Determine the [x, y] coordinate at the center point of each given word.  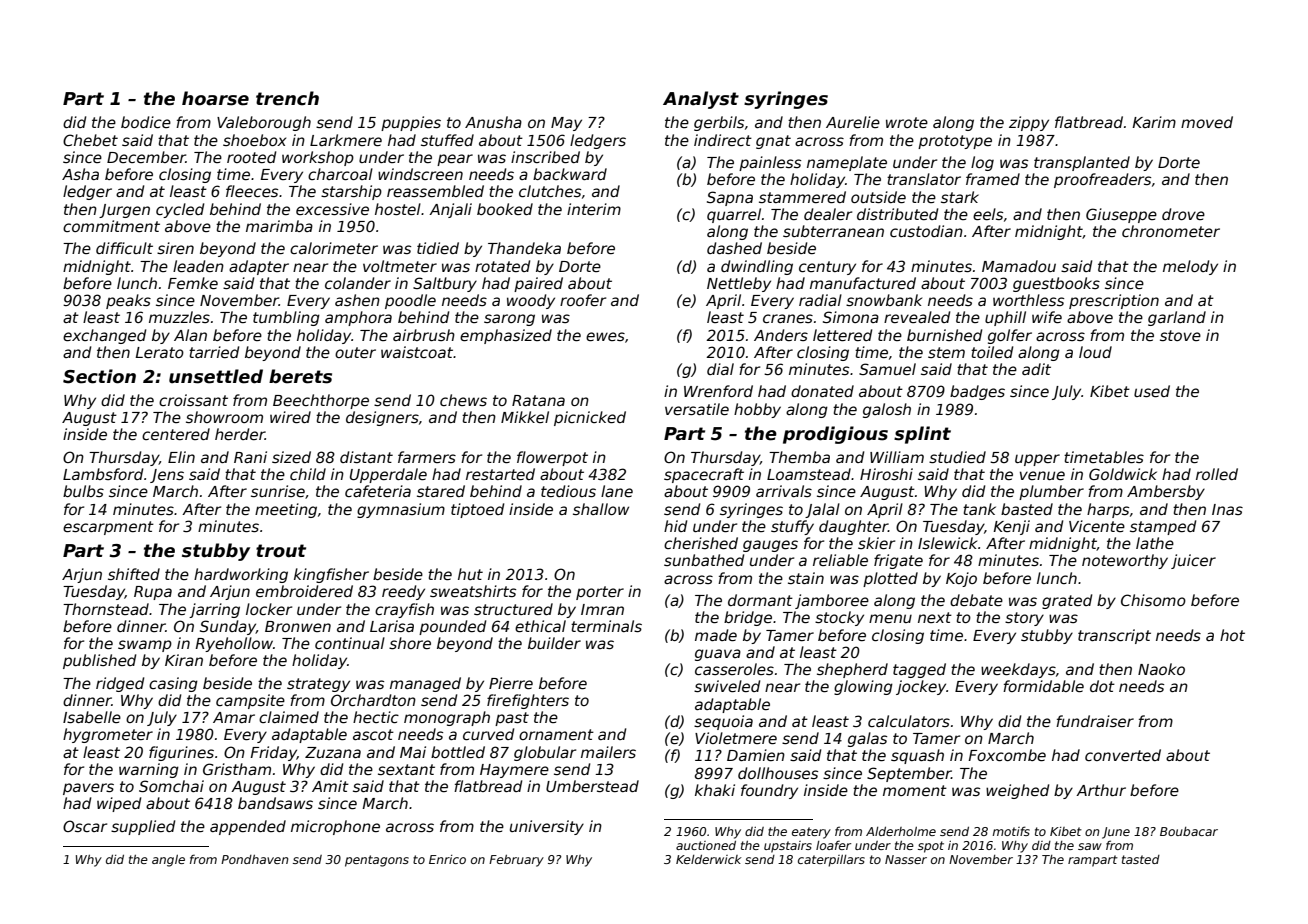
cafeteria [378, 491]
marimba [279, 226]
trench [287, 98]
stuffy [792, 527]
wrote [907, 122]
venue [1042, 475]
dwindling [757, 267]
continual [350, 643]
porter [600, 593]
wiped [119, 804]
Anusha [493, 122]
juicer [1193, 561]
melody [1190, 267]
